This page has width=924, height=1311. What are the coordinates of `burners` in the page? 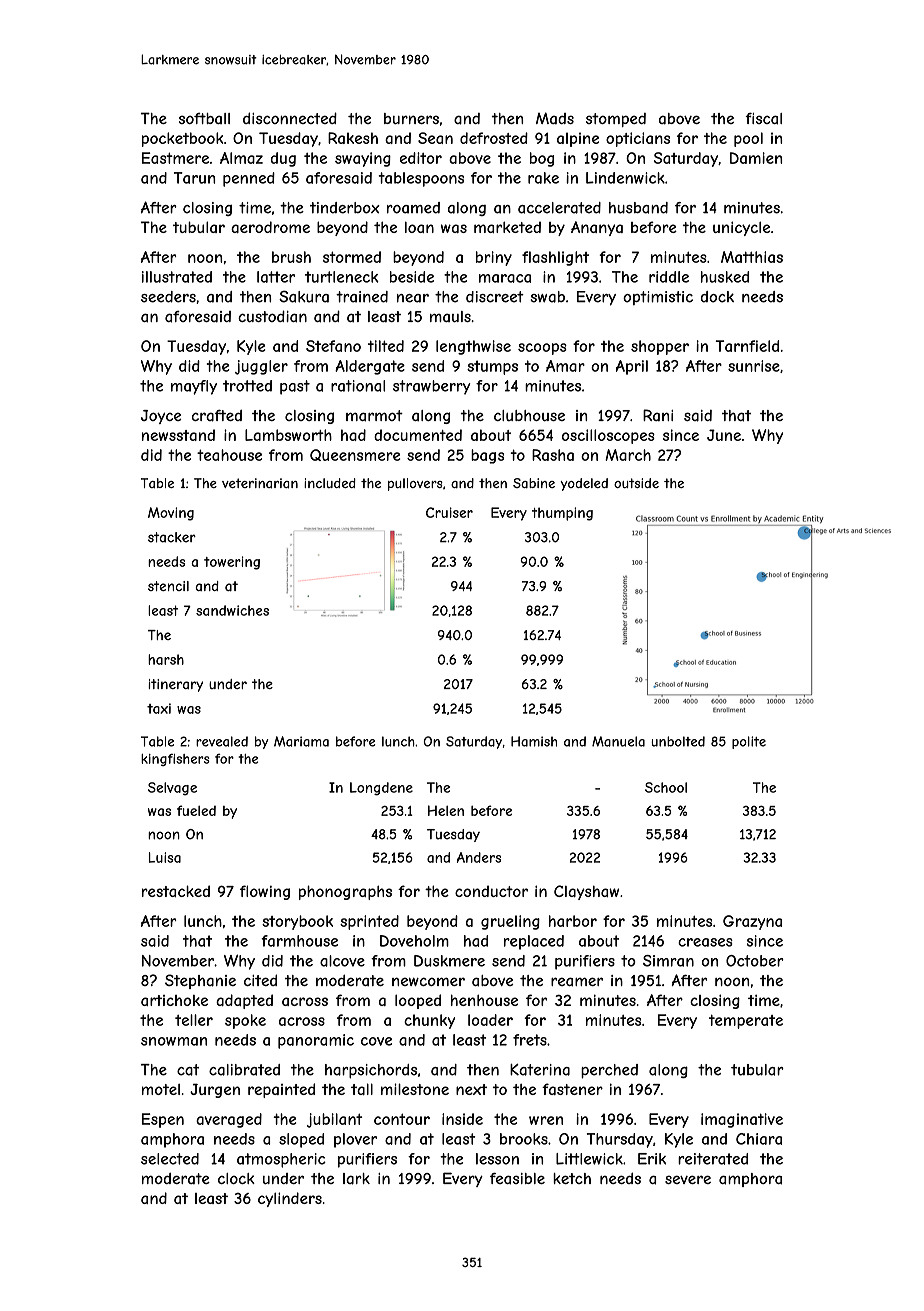 It's located at (411, 119).
